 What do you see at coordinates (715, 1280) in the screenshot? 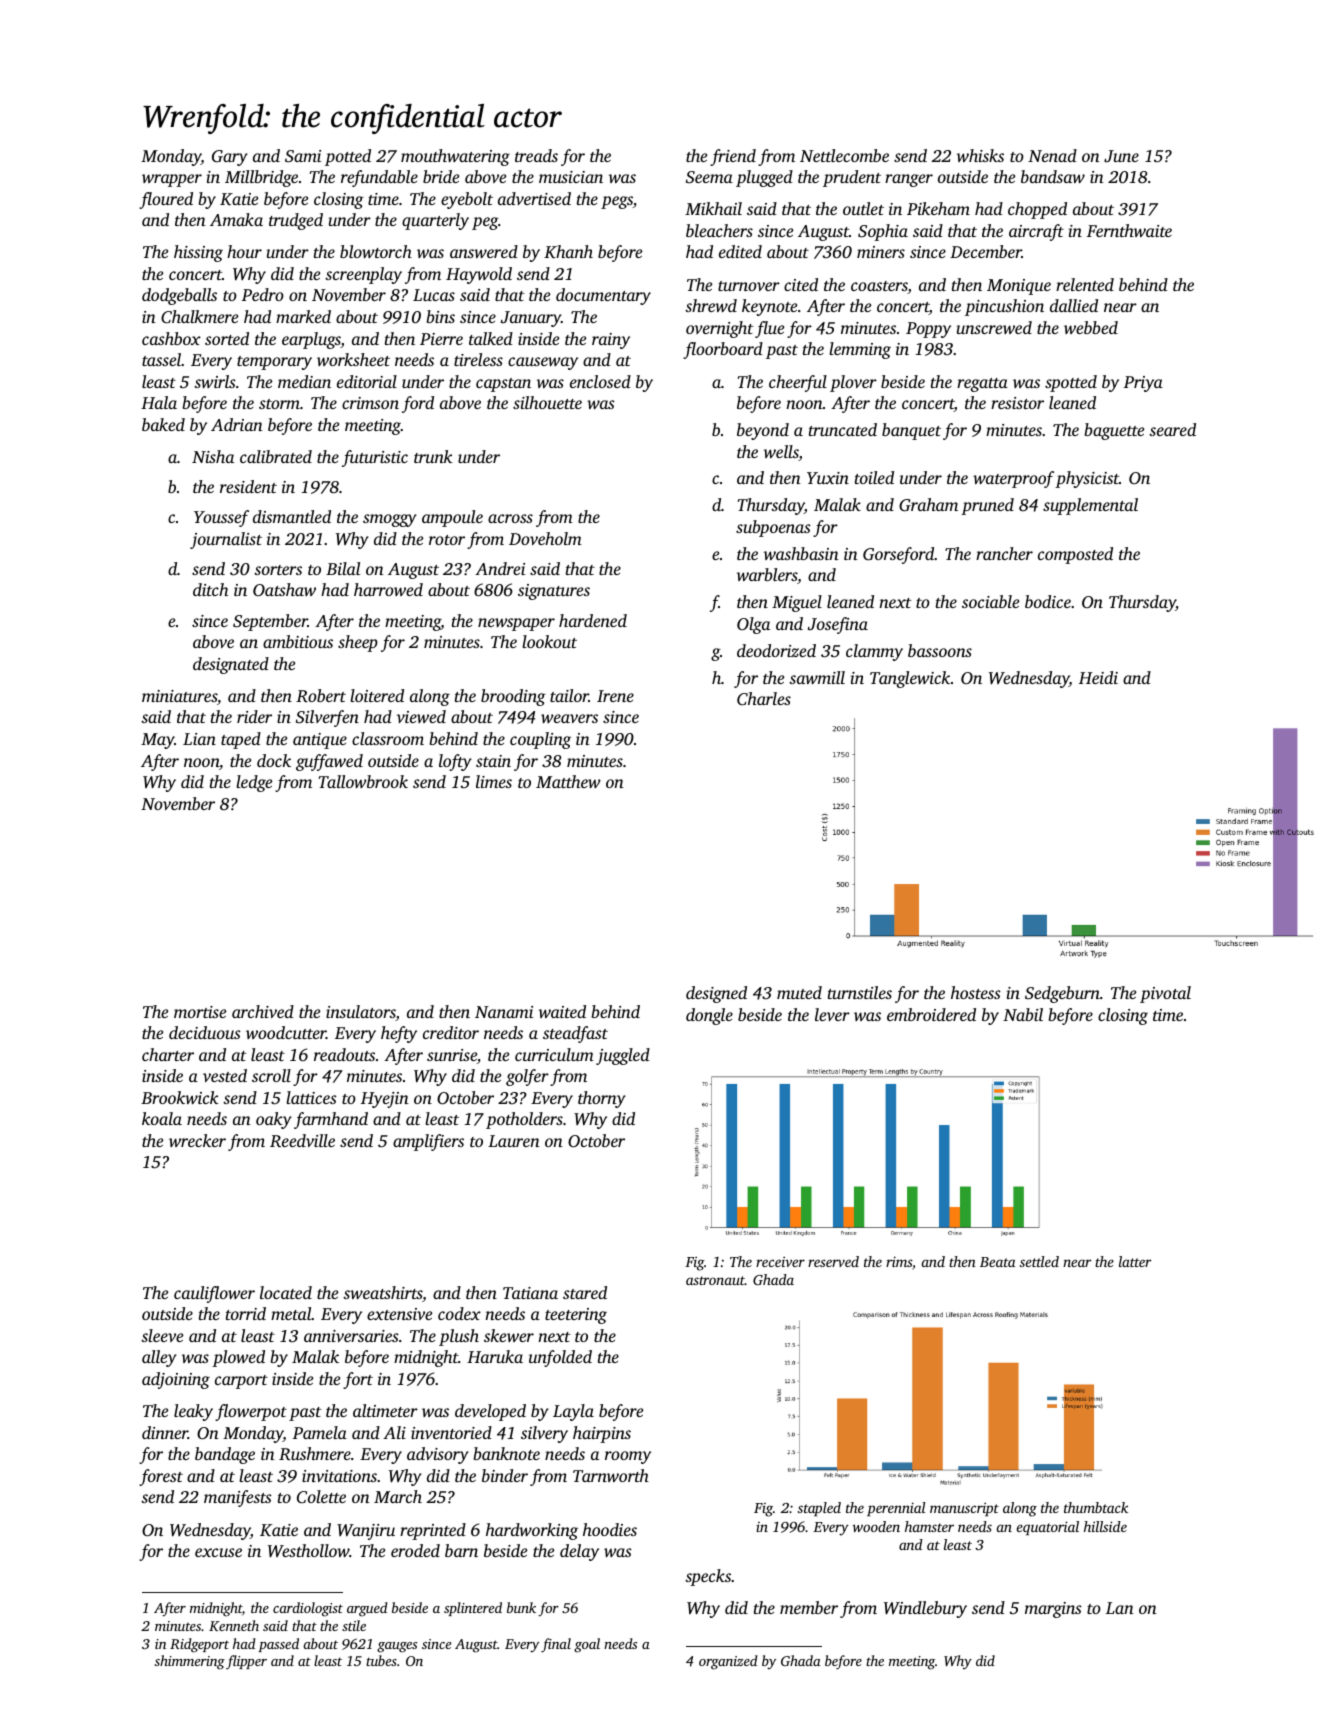
I see `astronaut` at bounding box center [715, 1280].
